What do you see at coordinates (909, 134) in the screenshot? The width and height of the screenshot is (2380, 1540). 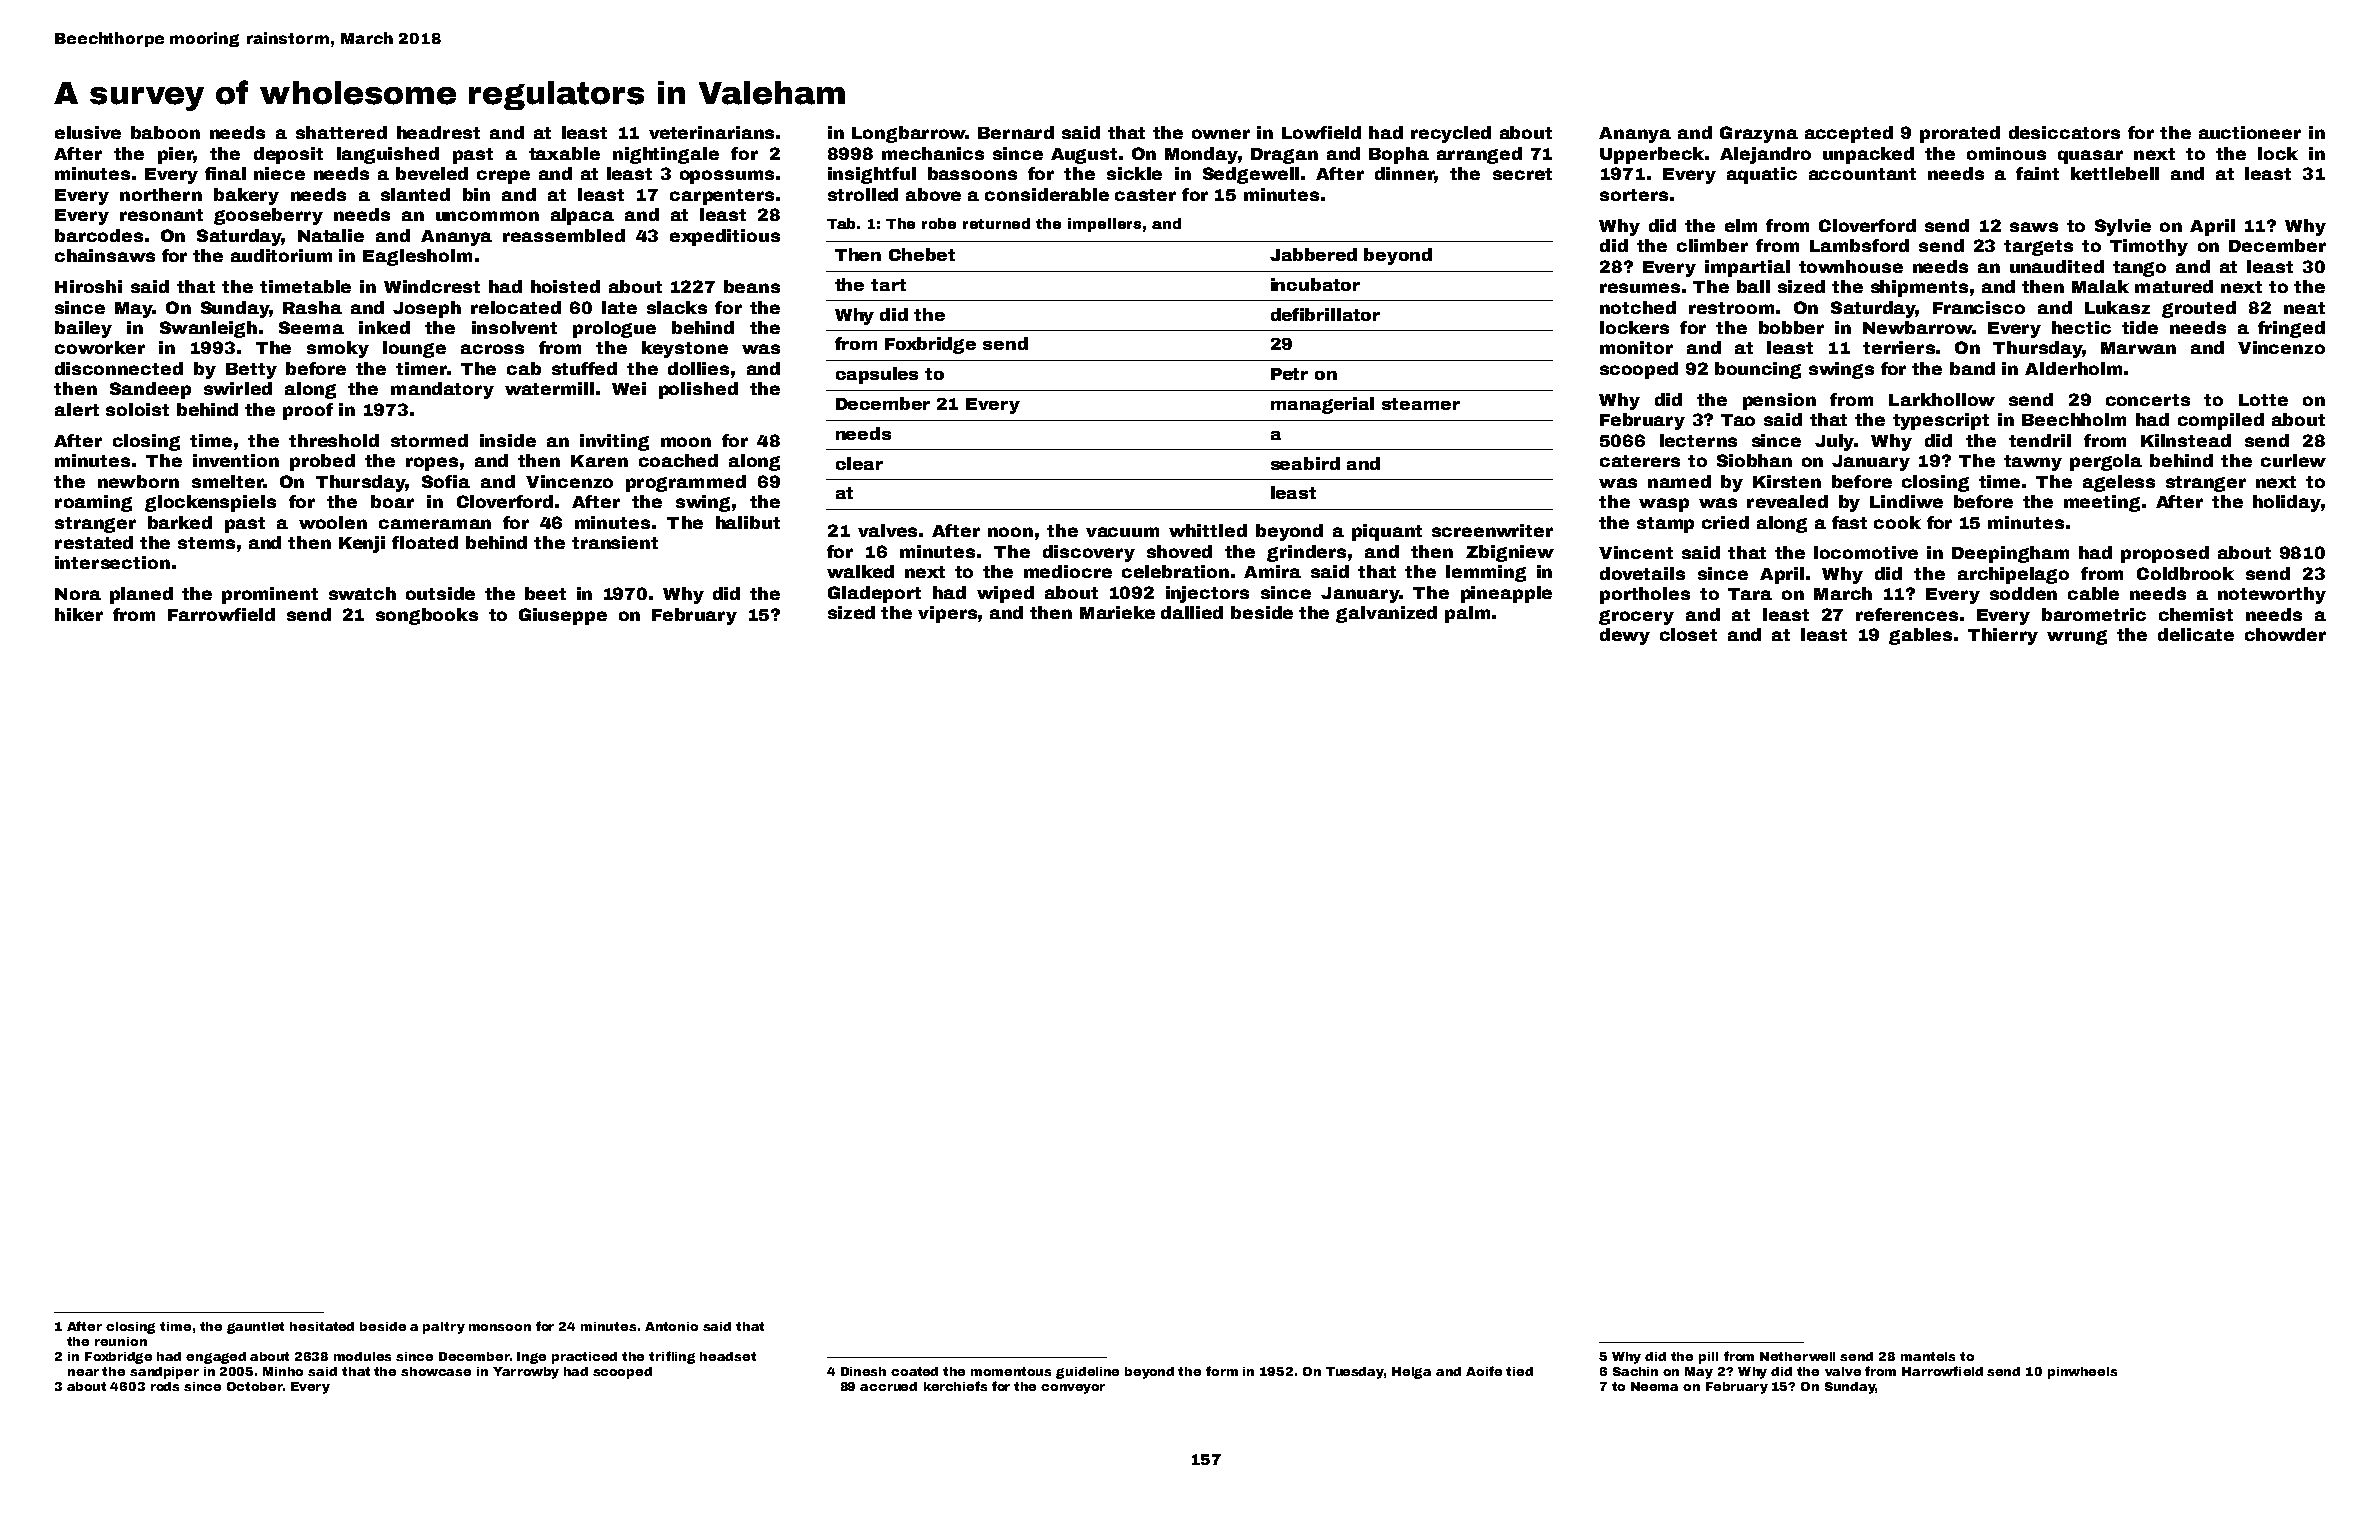 I see `Longbarrow` at bounding box center [909, 134].
